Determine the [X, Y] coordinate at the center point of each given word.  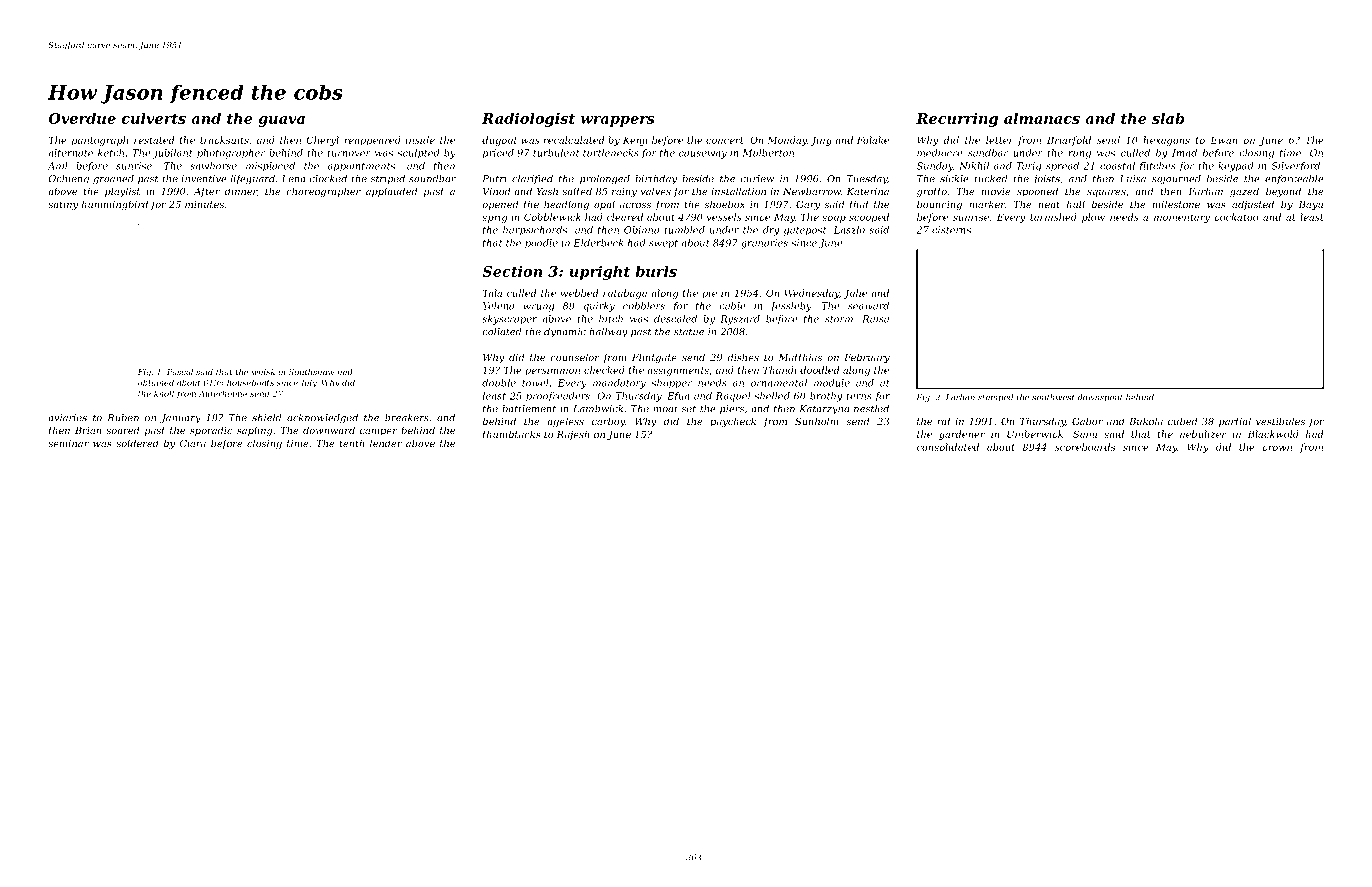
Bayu [1311, 205]
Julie [855, 294]
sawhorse [213, 166]
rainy [624, 192]
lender [386, 443]
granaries [764, 244]
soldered [137, 443]
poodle [541, 244]
